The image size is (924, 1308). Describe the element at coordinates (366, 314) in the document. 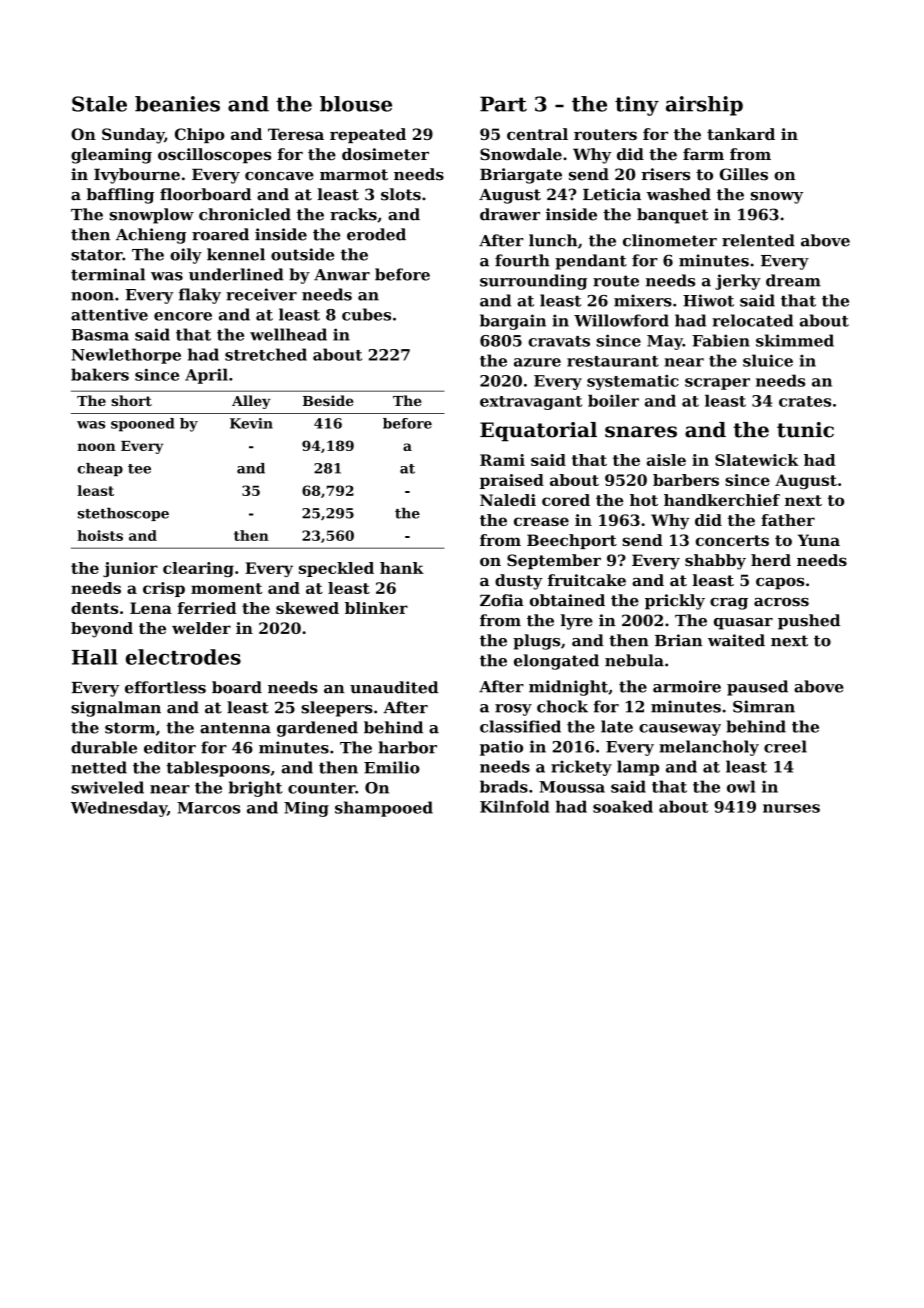

I see `cubes` at that location.
